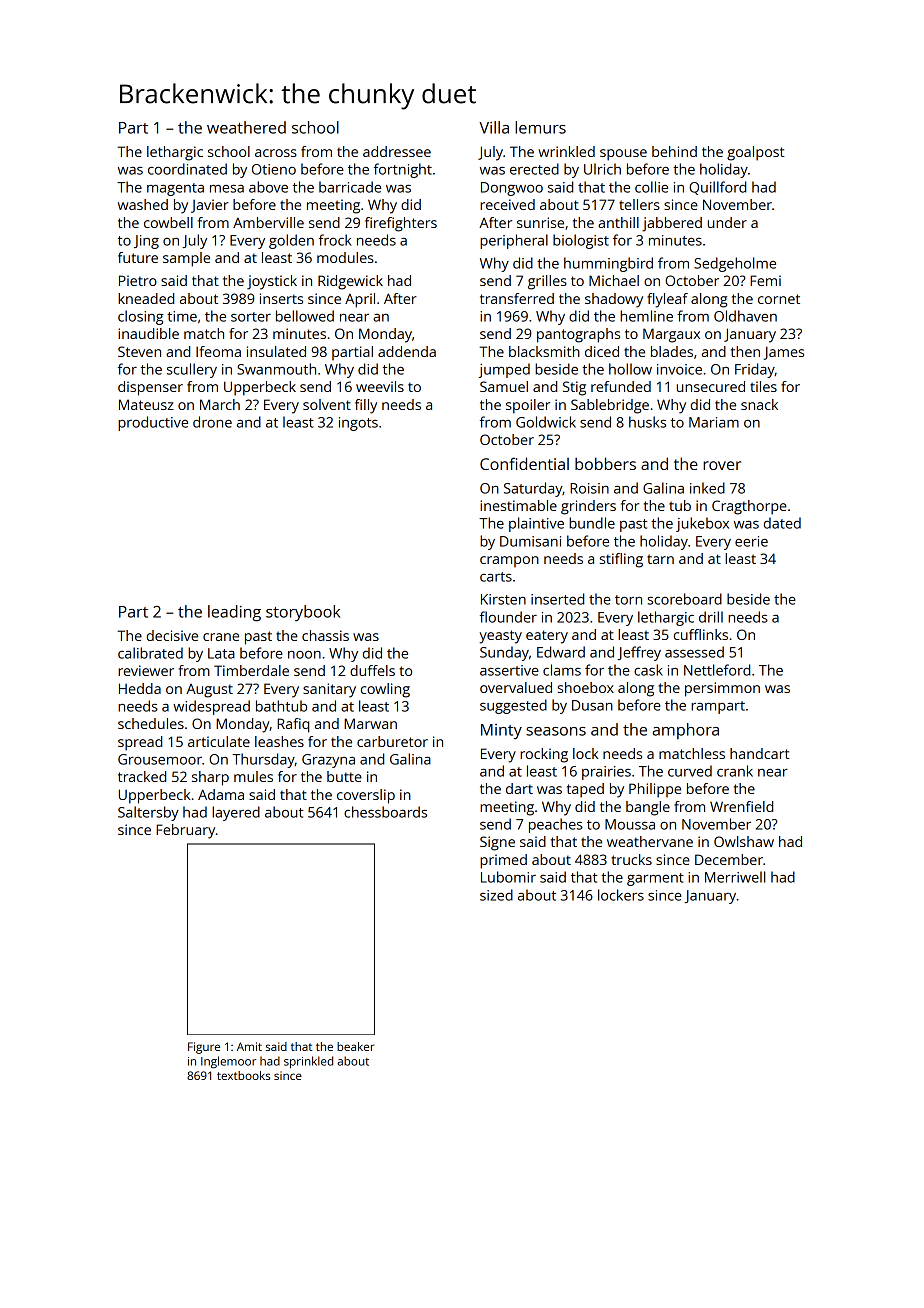  What do you see at coordinates (392, 741) in the document?
I see `carburetor` at bounding box center [392, 741].
